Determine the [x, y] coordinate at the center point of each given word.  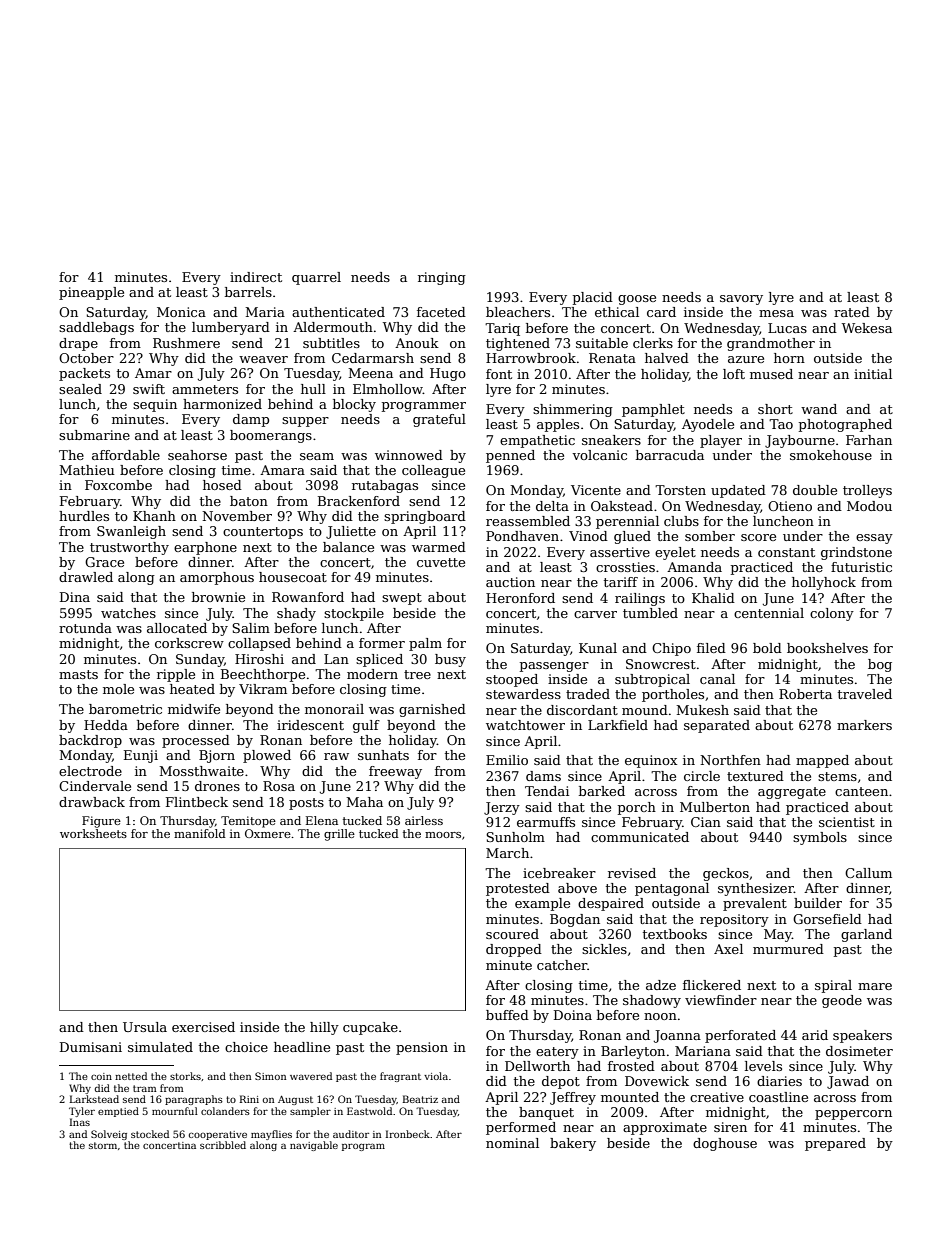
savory [741, 300]
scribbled [223, 1145]
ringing [442, 278]
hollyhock [824, 583]
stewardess [523, 694]
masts [78, 674]
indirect [256, 277]
